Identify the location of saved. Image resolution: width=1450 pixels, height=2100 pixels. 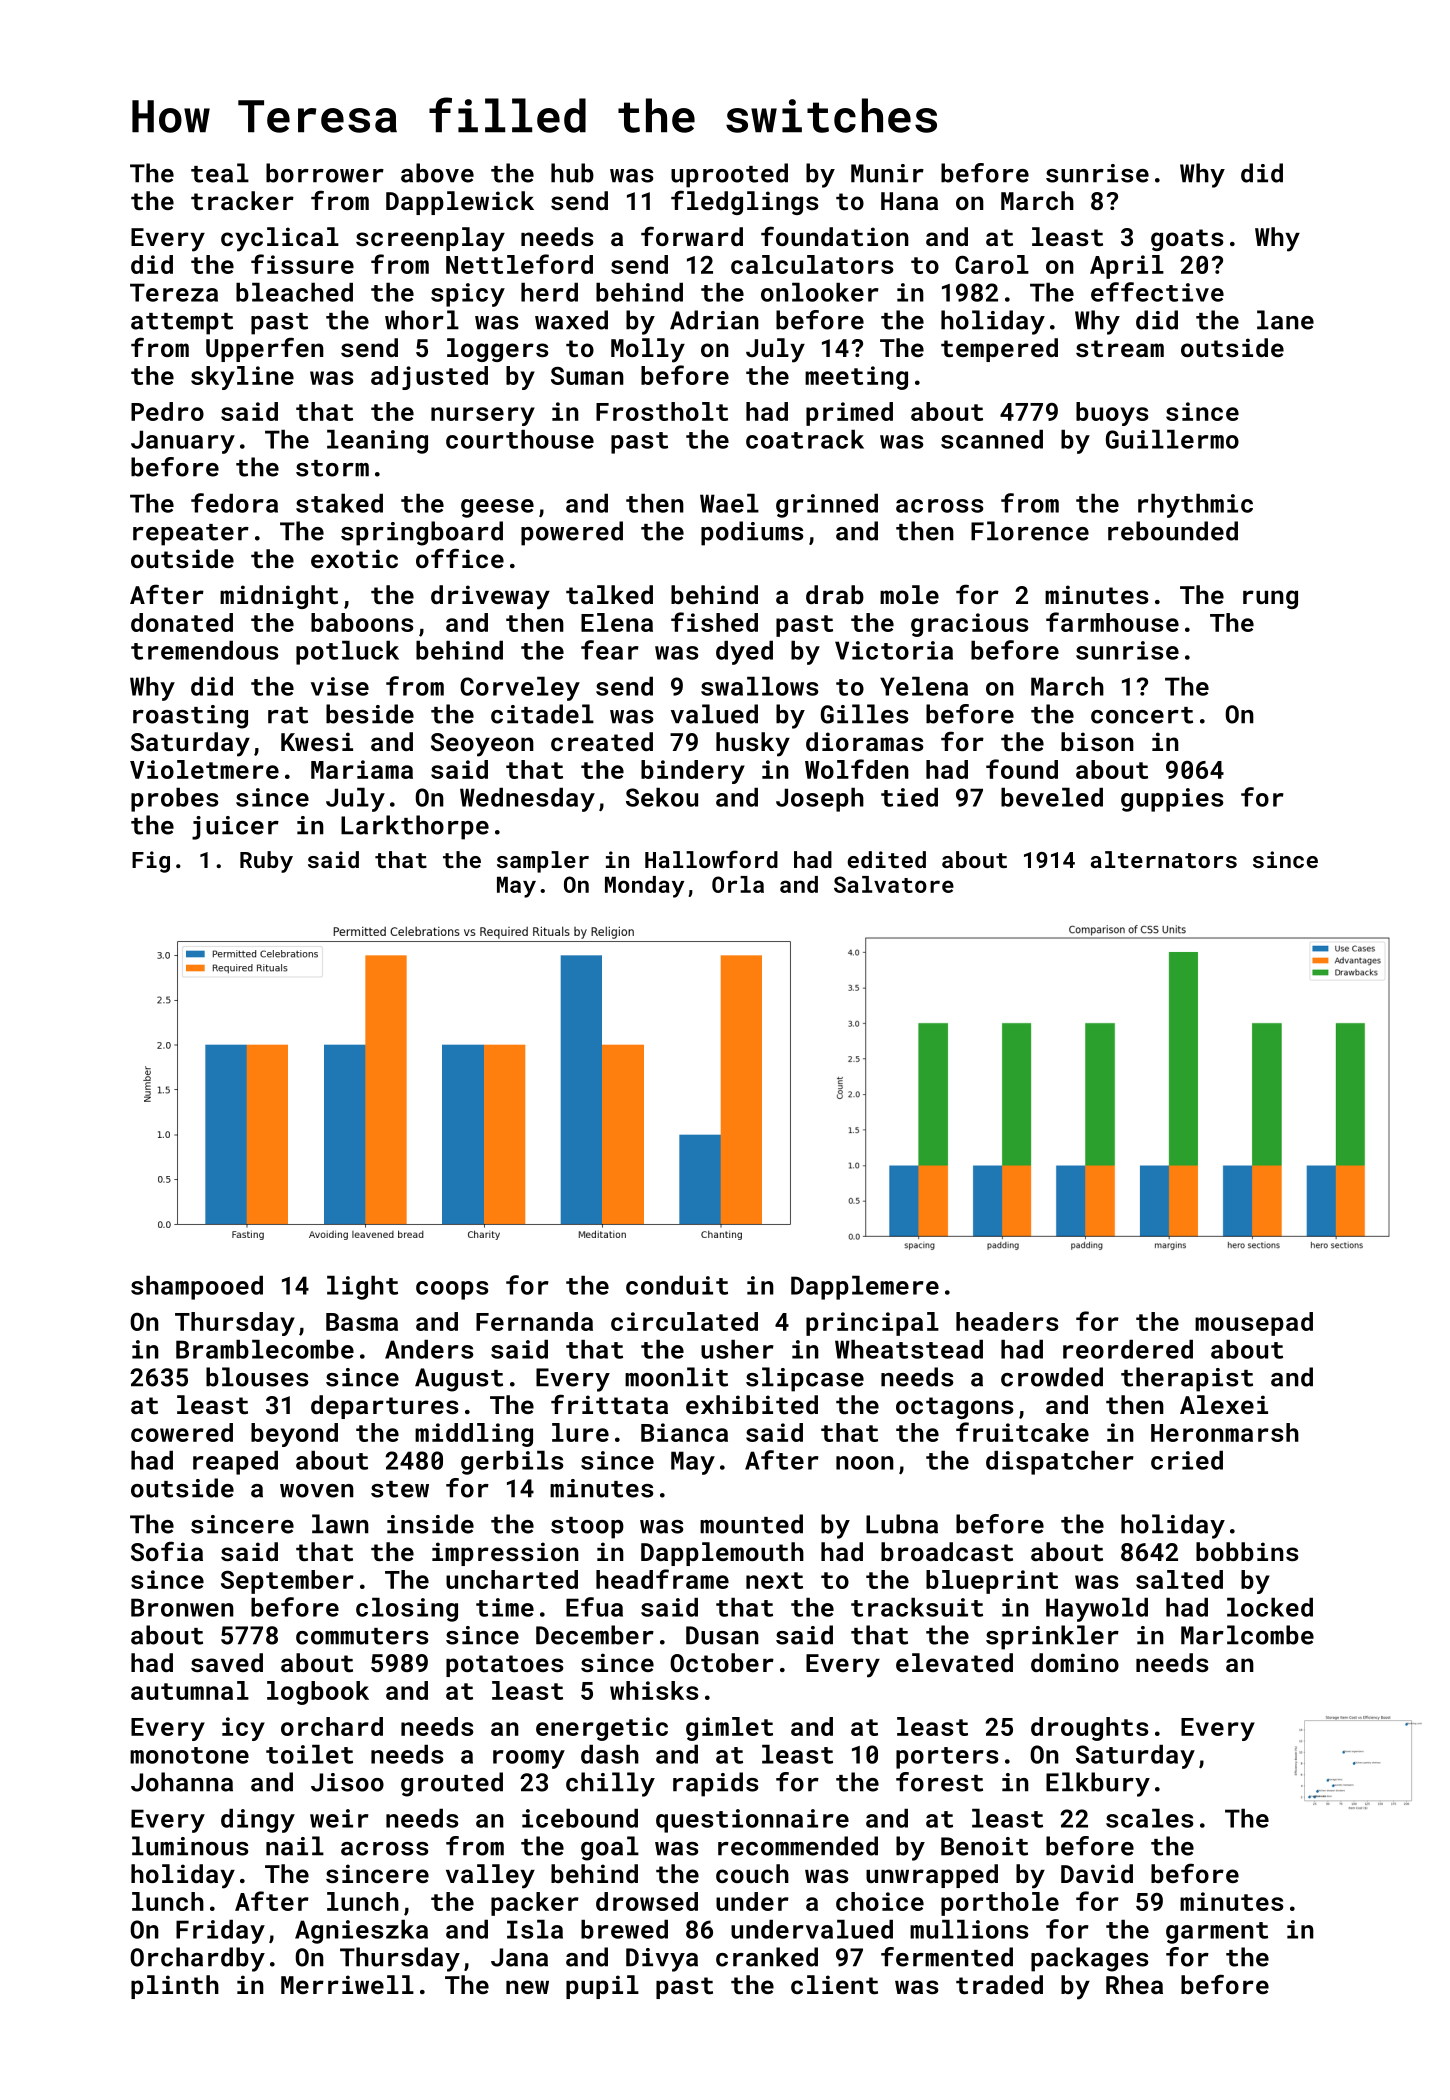
(227, 1662).
